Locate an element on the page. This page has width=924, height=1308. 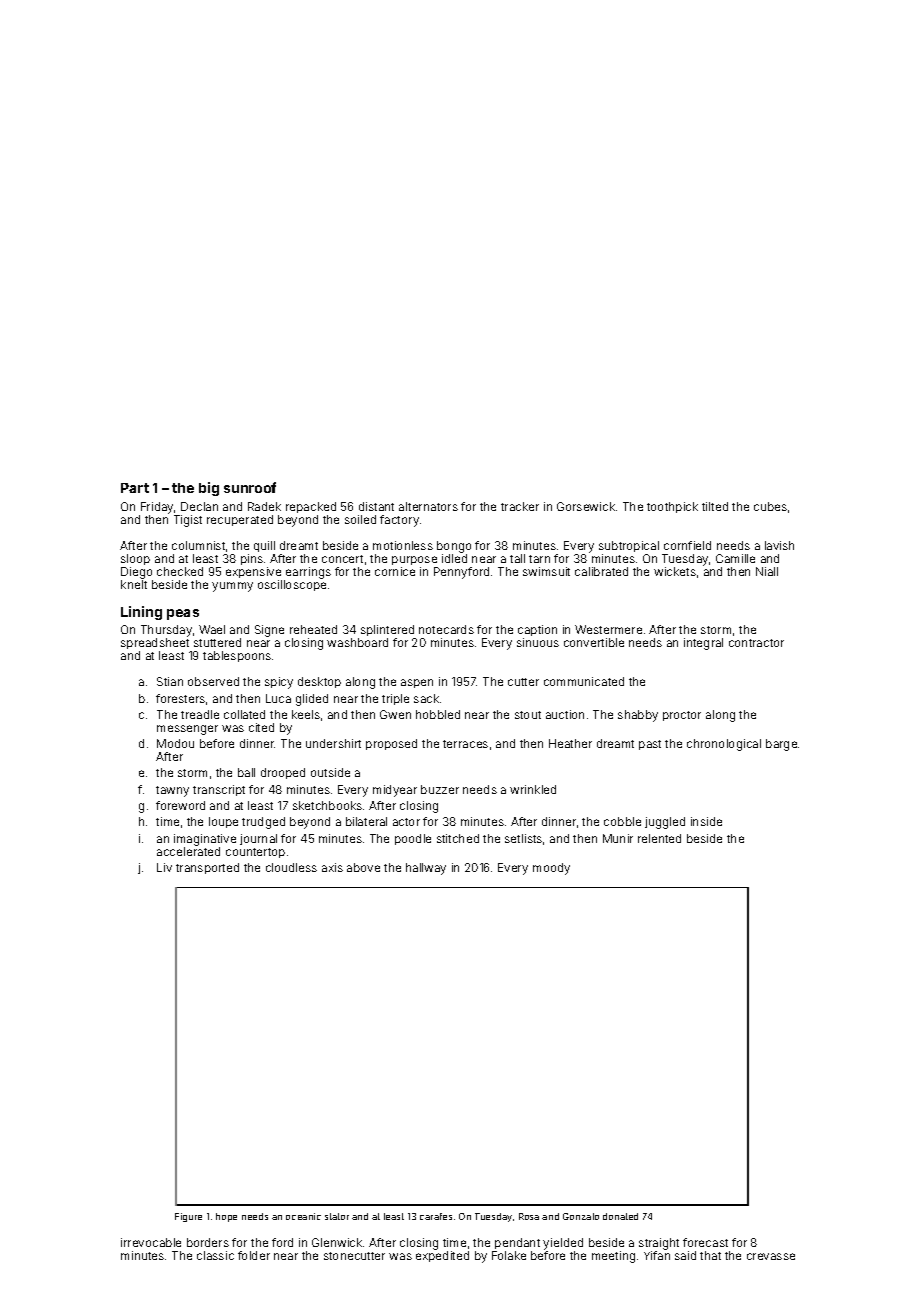
proctor is located at coordinates (682, 716).
